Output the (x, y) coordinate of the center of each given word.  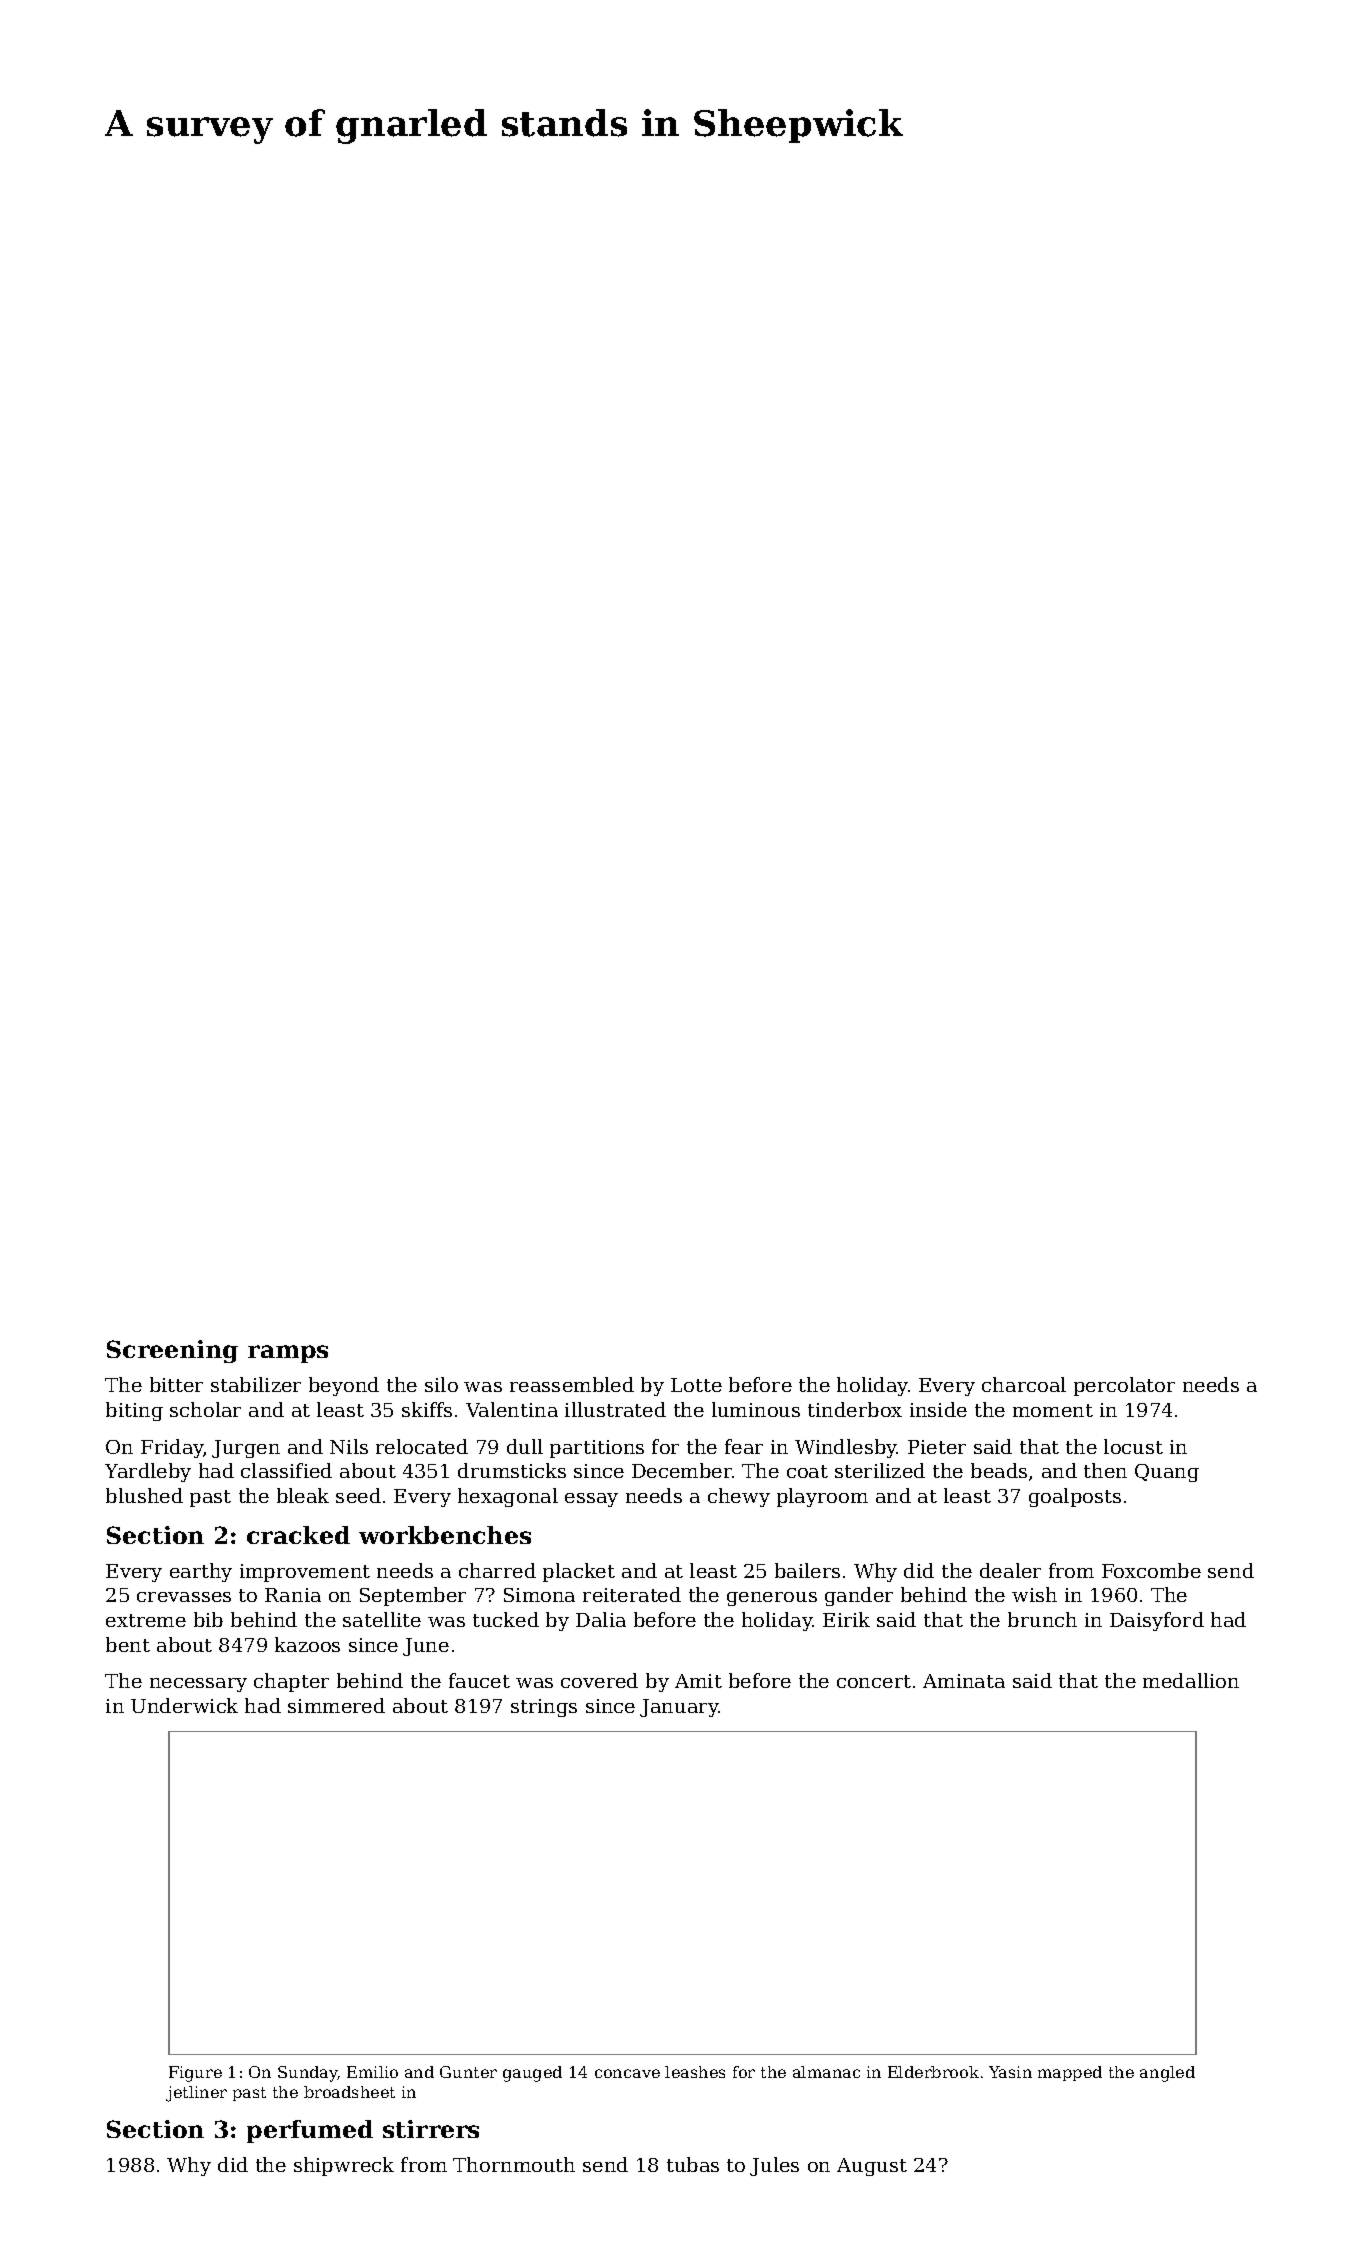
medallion (1191, 1680)
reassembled (572, 1384)
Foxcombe (1151, 1570)
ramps (288, 1354)
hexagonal (508, 1497)
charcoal (1024, 1384)
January (679, 1708)
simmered (336, 1705)
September (413, 1596)
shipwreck (344, 2166)
